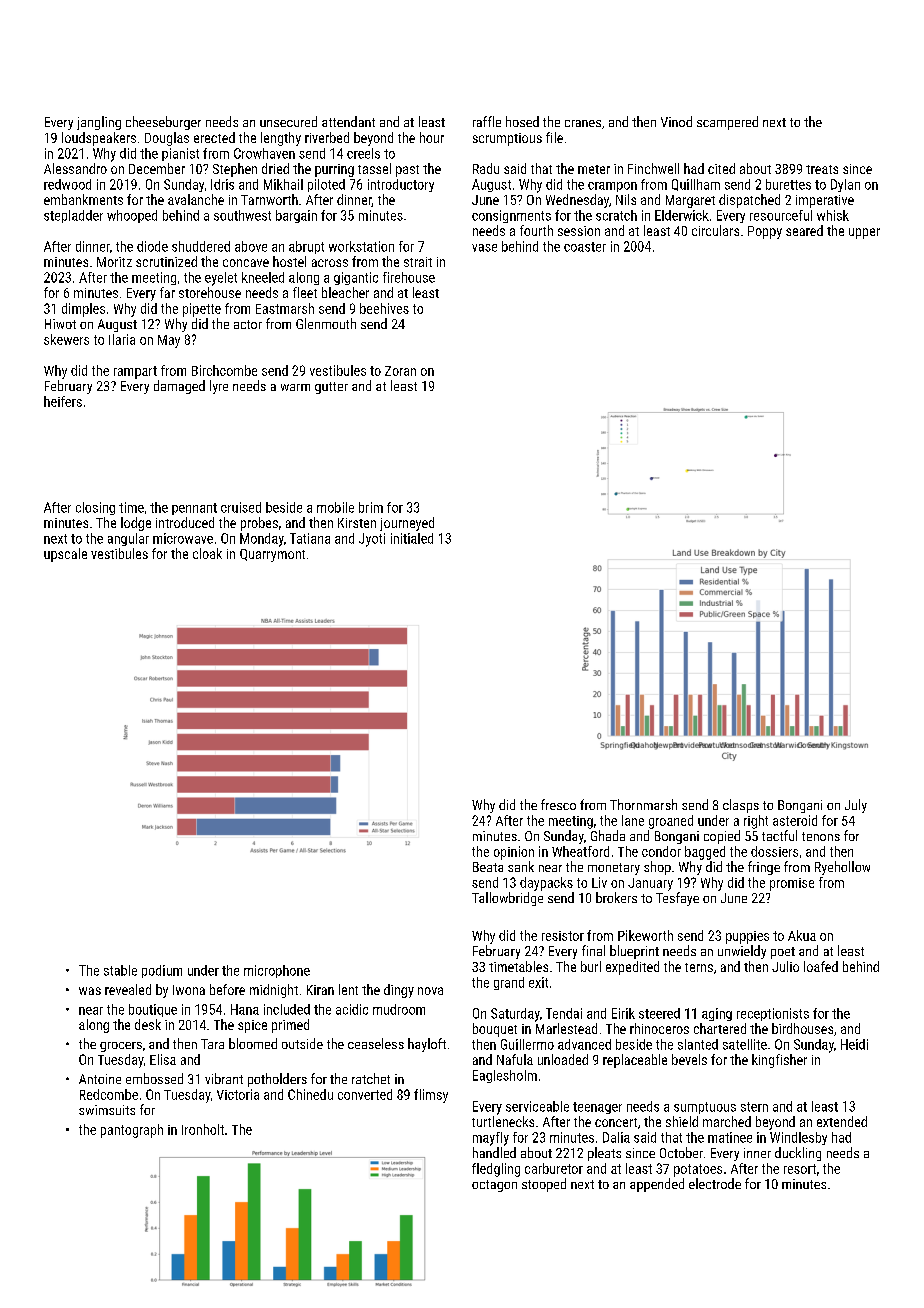 The height and width of the screenshot is (1308, 924). Describe the element at coordinates (507, 899) in the screenshot. I see `Tallowbridge` at that location.
